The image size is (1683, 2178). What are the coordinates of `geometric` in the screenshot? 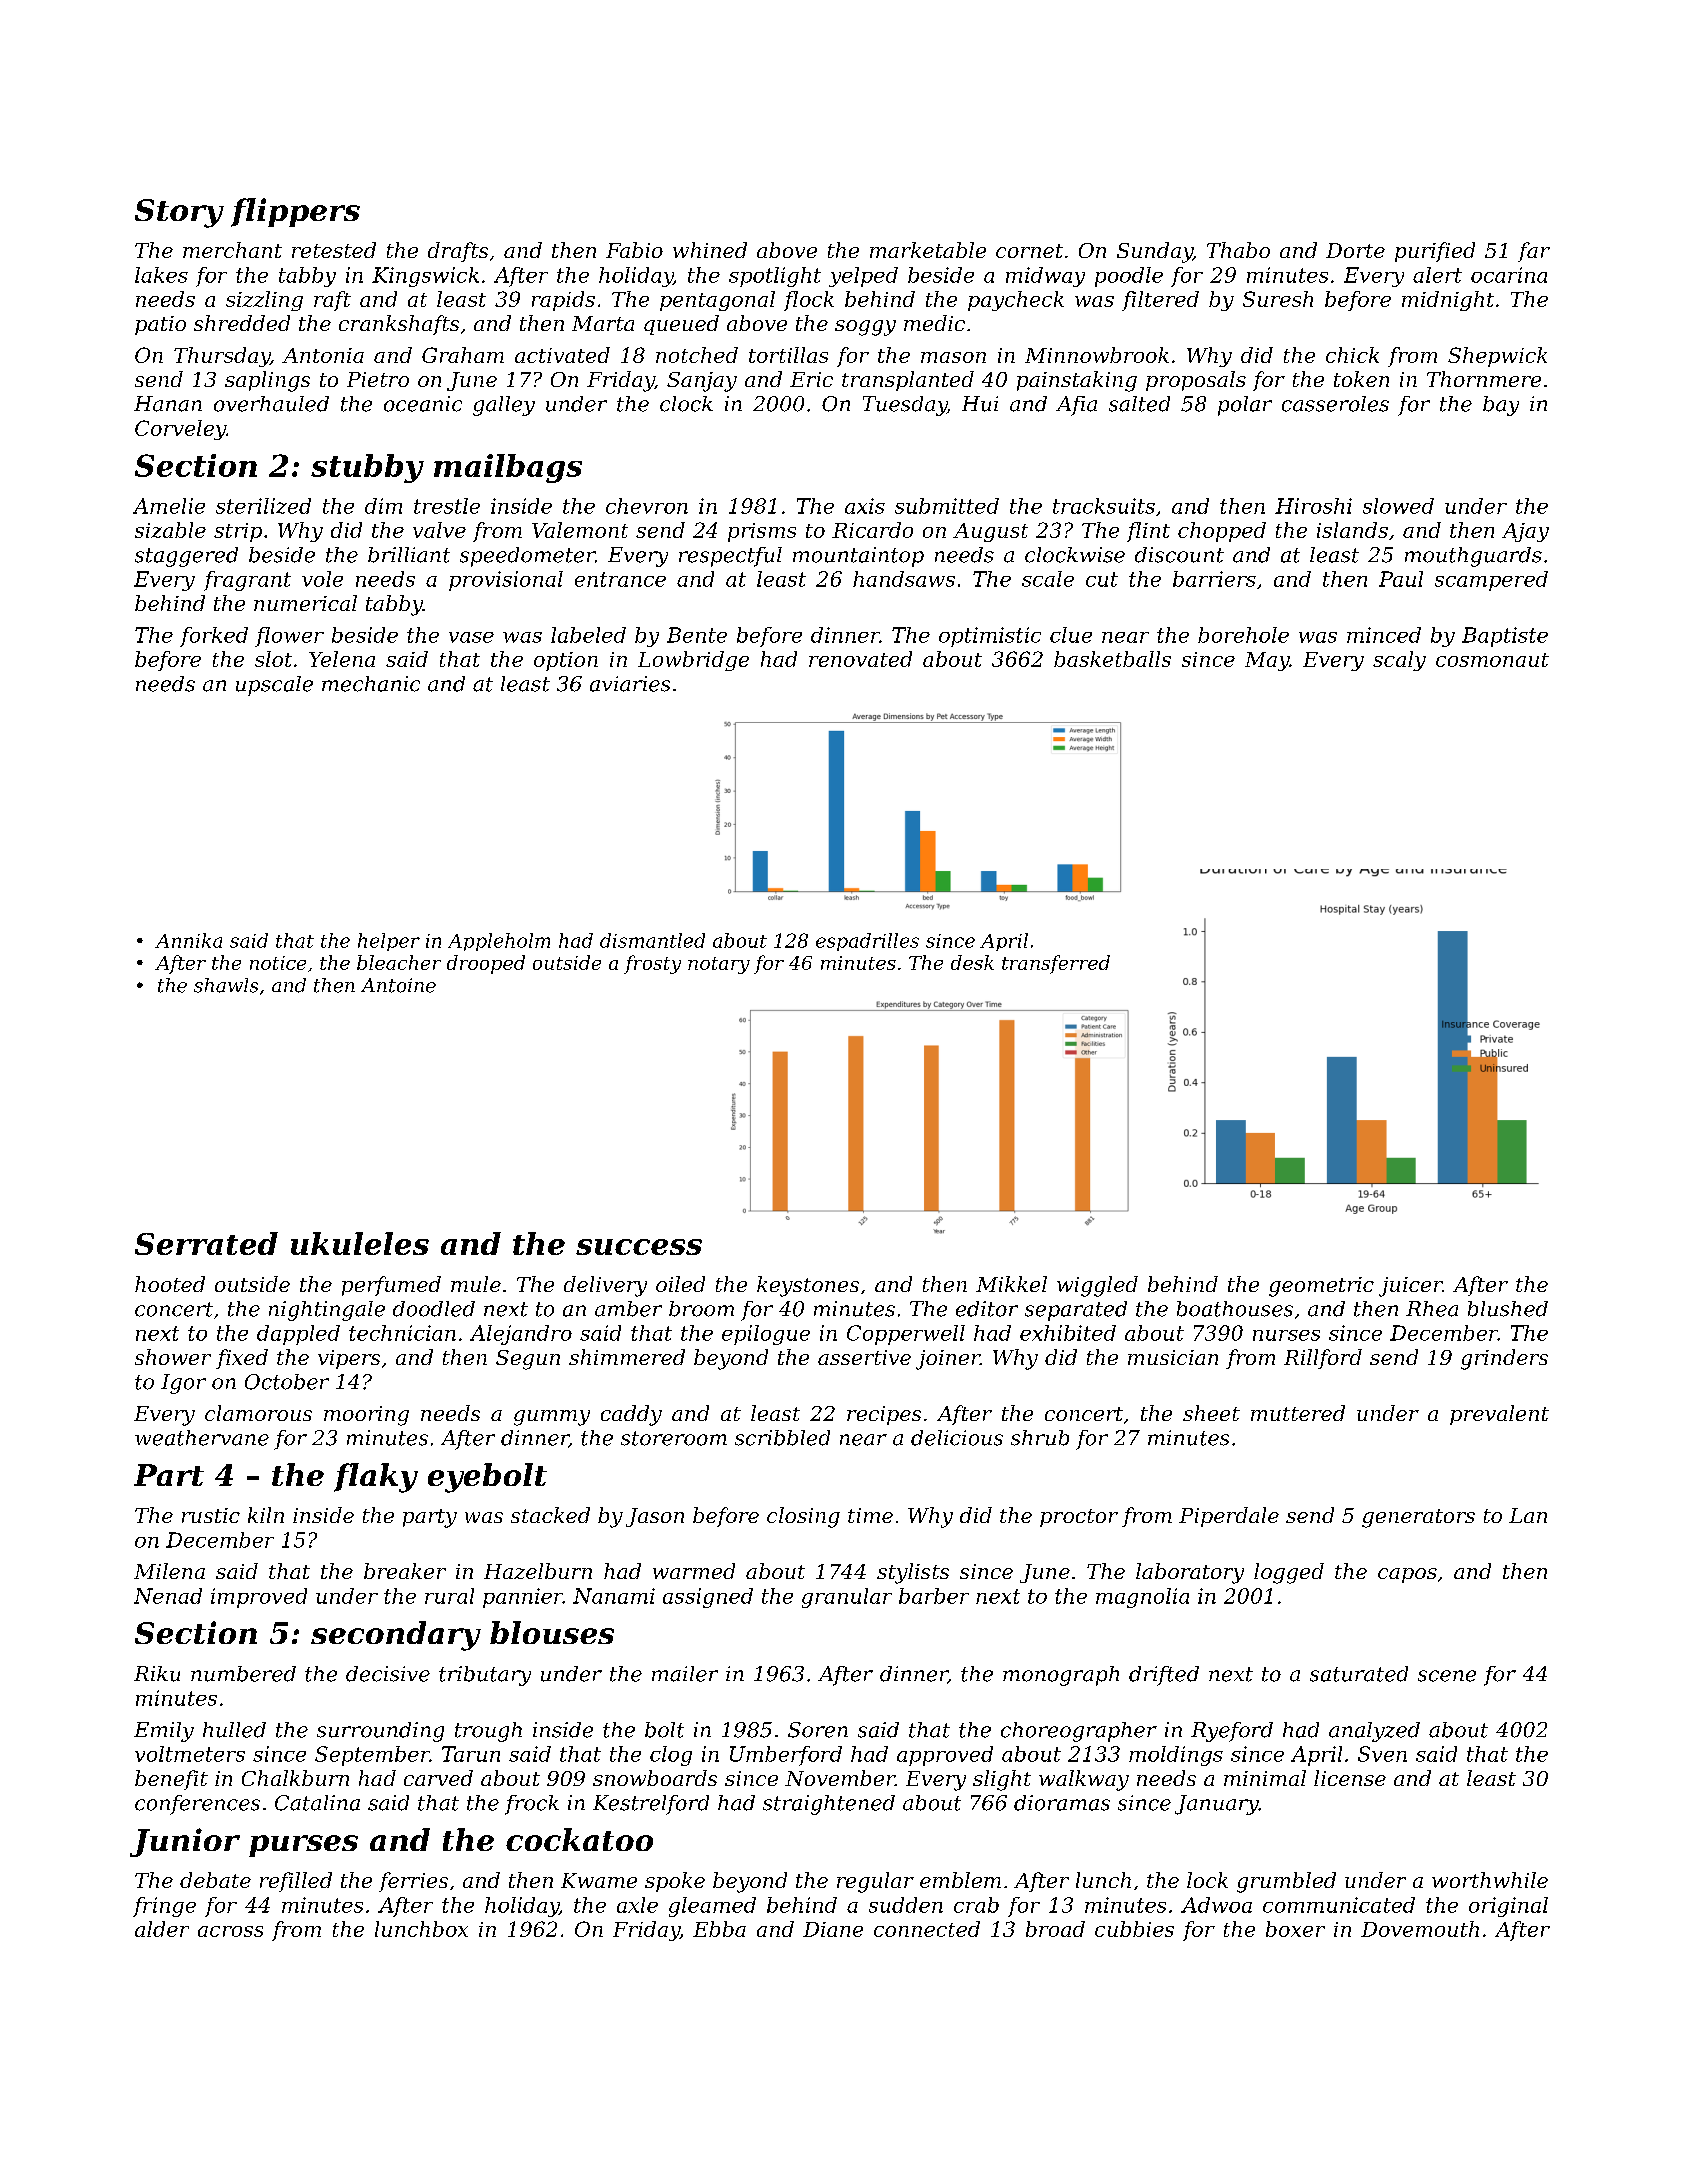 It's located at (1321, 1287).
